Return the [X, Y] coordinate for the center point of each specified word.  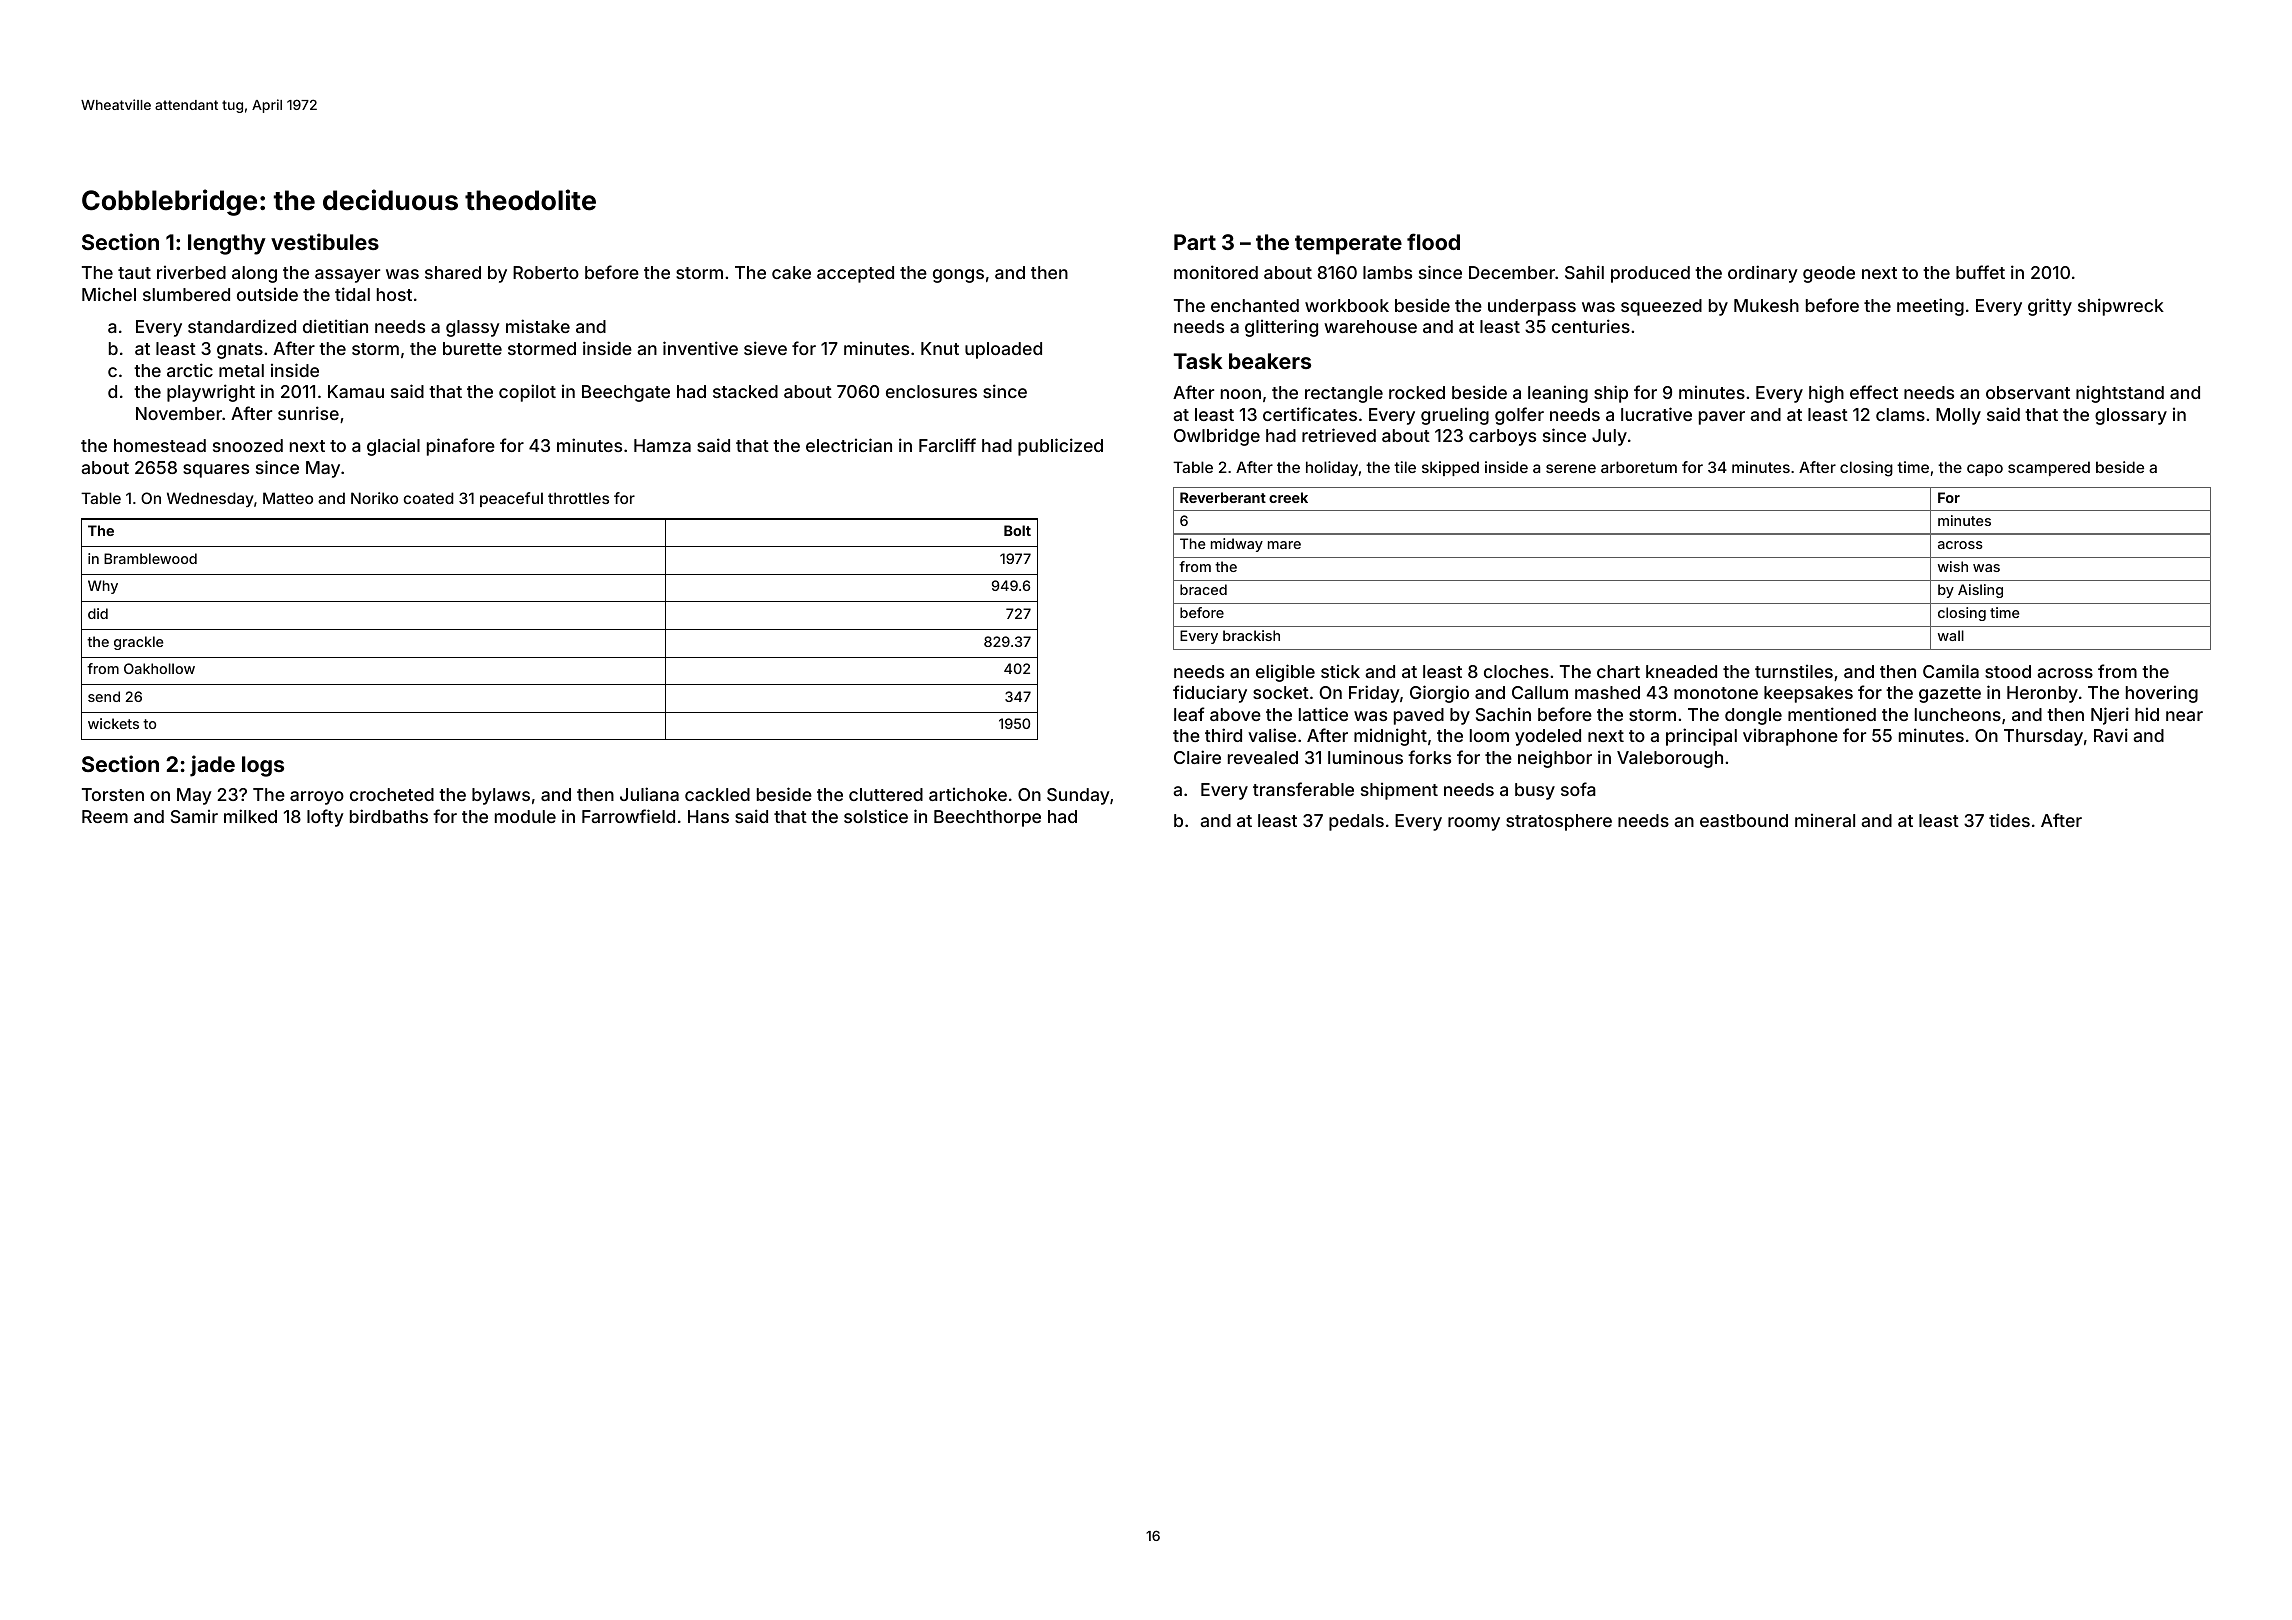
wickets [113, 723]
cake [791, 272]
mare [1284, 545]
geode [1829, 274]
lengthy [227, 244]
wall [1951, 635]
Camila [1951, 671]
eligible [1285, 673]
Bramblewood [150, 558]
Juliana [649, 794]
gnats [240, 351]
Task [1198, 361]
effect [1874, 392]
